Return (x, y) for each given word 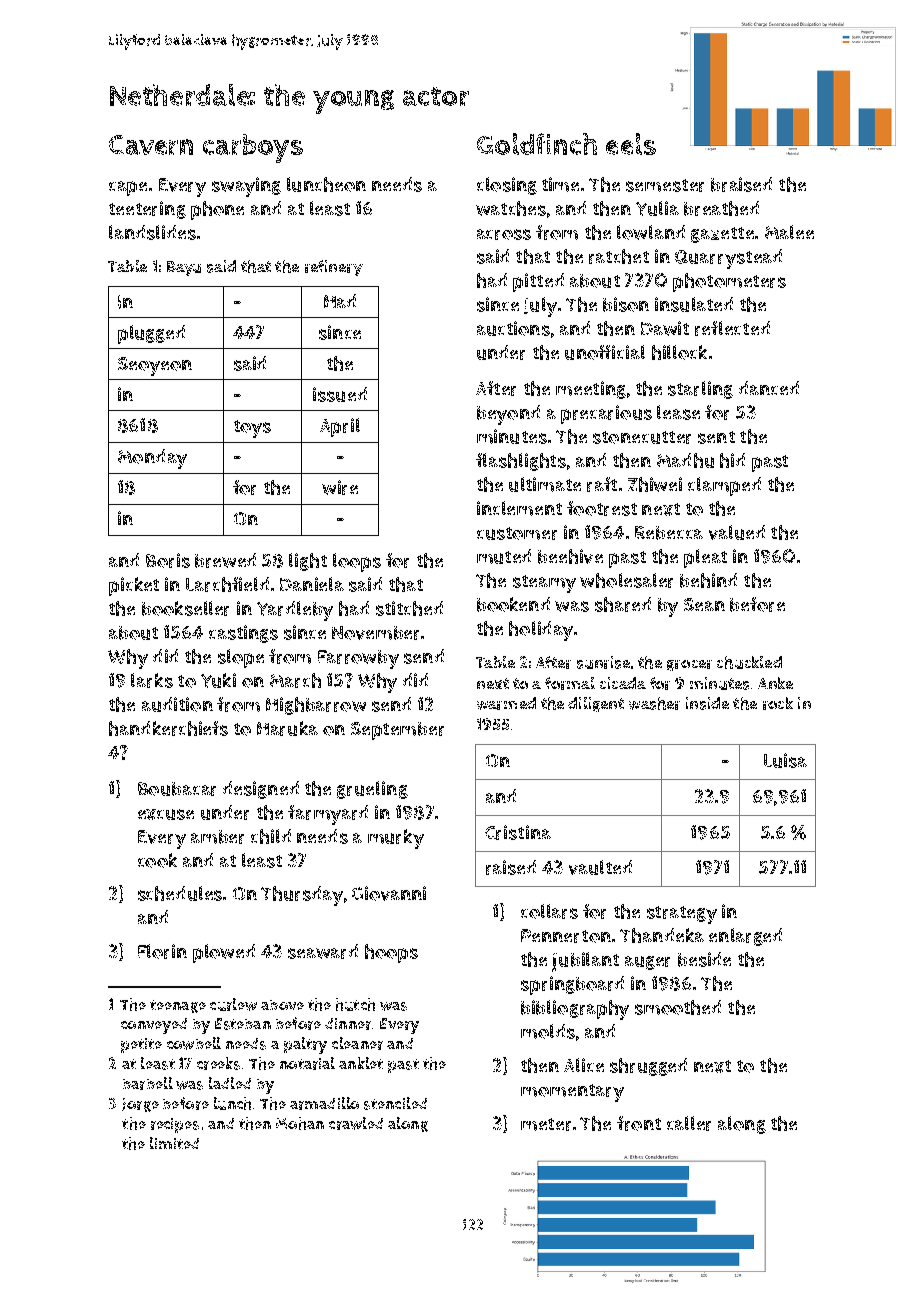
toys (252, 429)
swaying (246, 187)
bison (626, 304)
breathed (721, 208)
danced (769, 388)
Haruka (287, 728)
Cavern (151, 145)
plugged (151, 334)
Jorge (140, 1105)
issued (340, 394)
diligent (596, 704)
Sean (704, 604)
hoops (391, 953)
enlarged (745, 937)
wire (340, 487)
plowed (224, 953)
